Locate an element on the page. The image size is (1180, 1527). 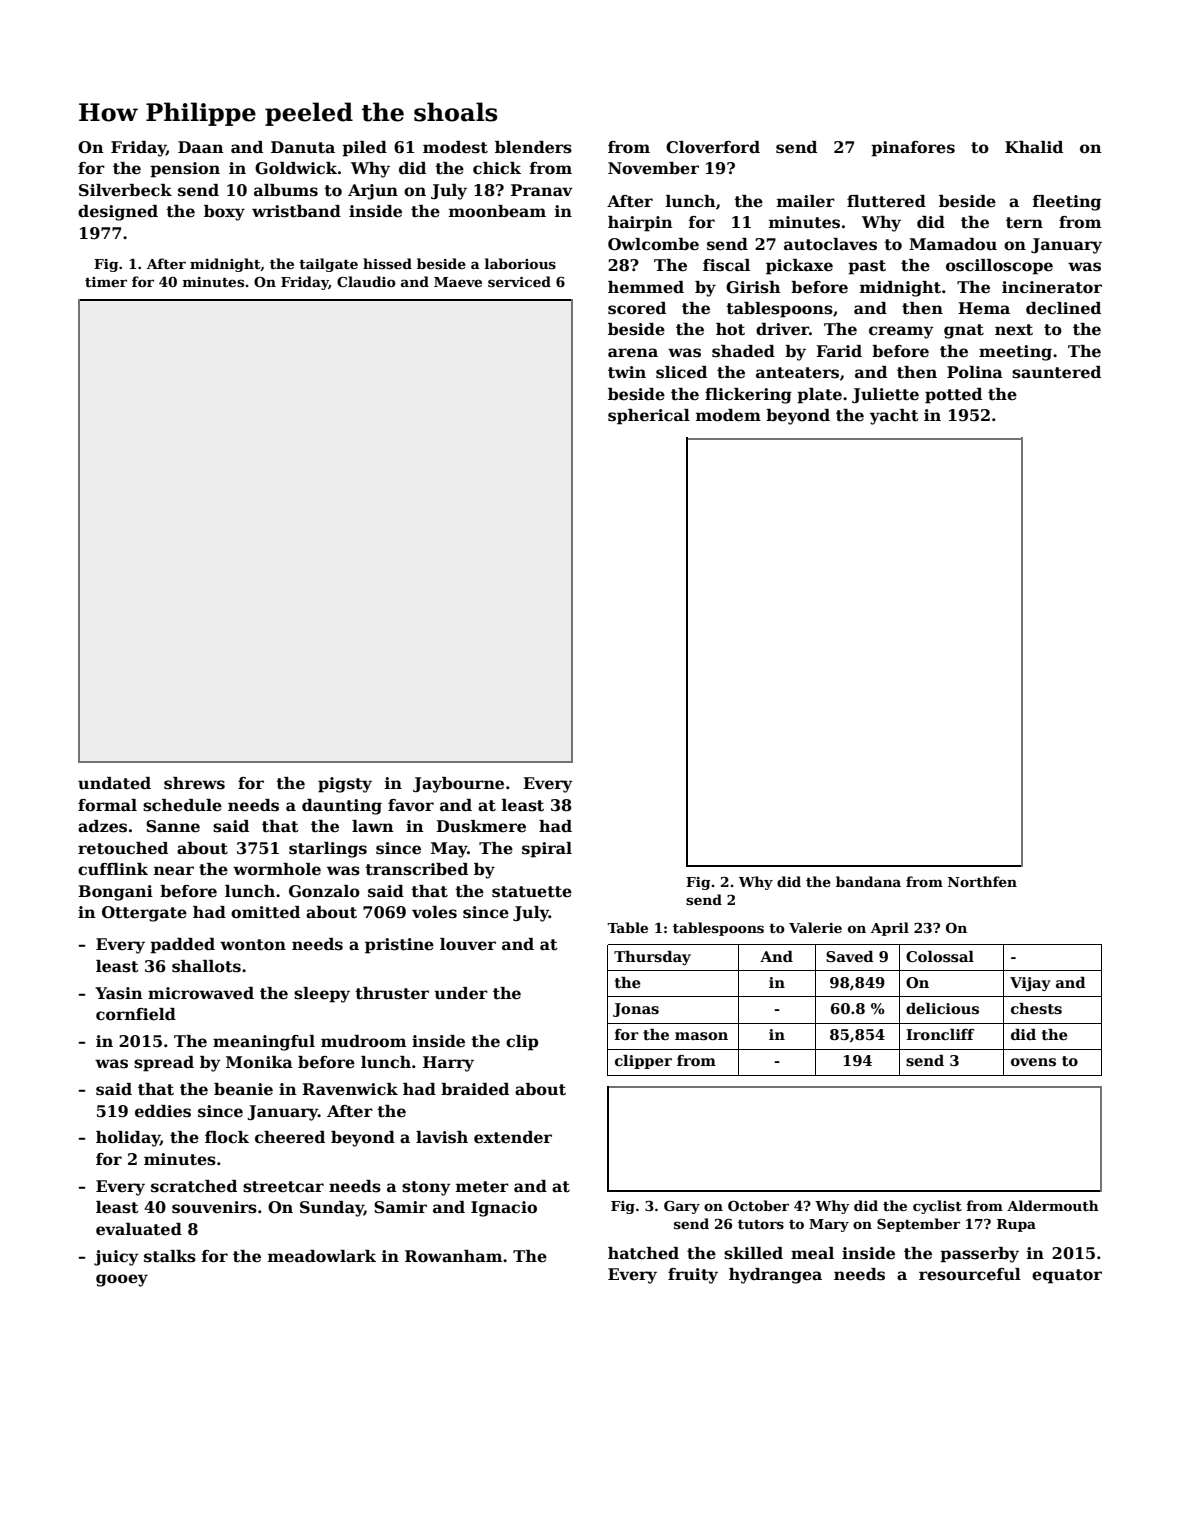
gooey is located at coordinates (122, 1280).
